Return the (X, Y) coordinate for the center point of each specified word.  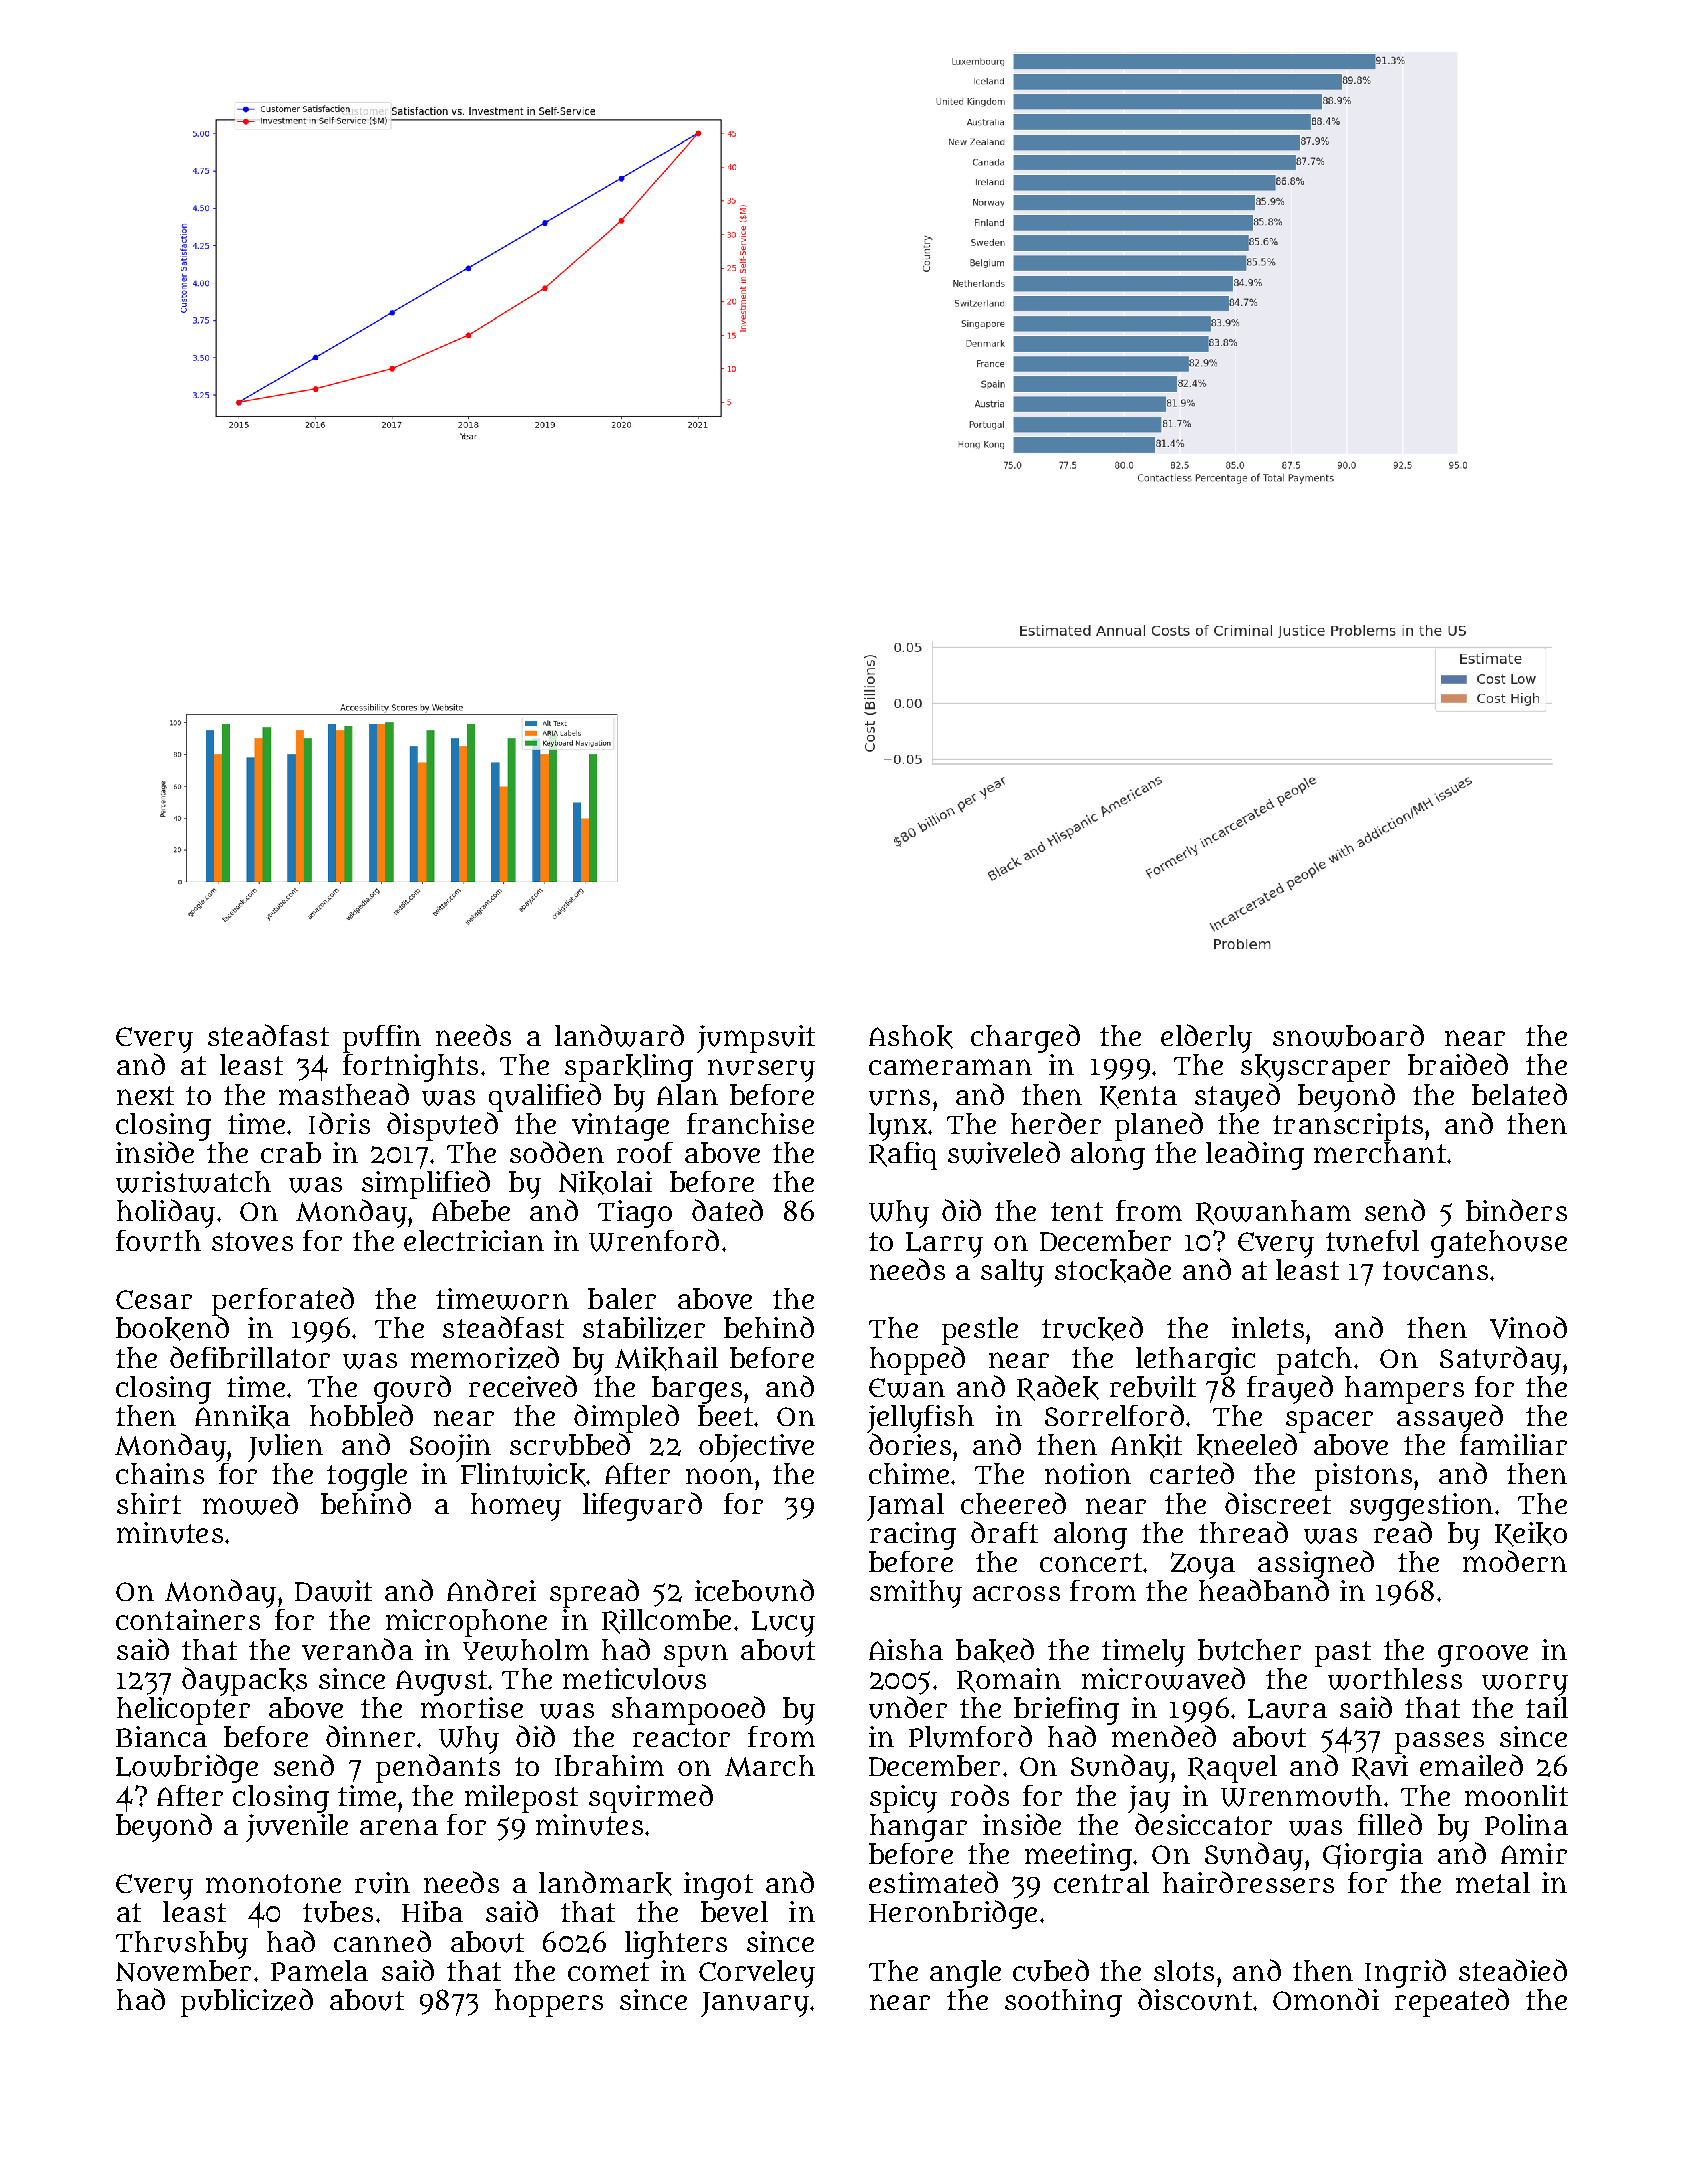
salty (1012, 1273)
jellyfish (920, 1419)
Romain (1009, 1680)
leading (1255, 1155)
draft (1004, 1532)
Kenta (1138, 1097)
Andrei (491, 1590)
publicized (247, 2002)
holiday (166, 1213)
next (145, 1095)
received (523, 1386)
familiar (1513, 1444)
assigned (1316, 1564)
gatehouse (1499, 1244)
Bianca (161, 1736)
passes (1439, 1743)
